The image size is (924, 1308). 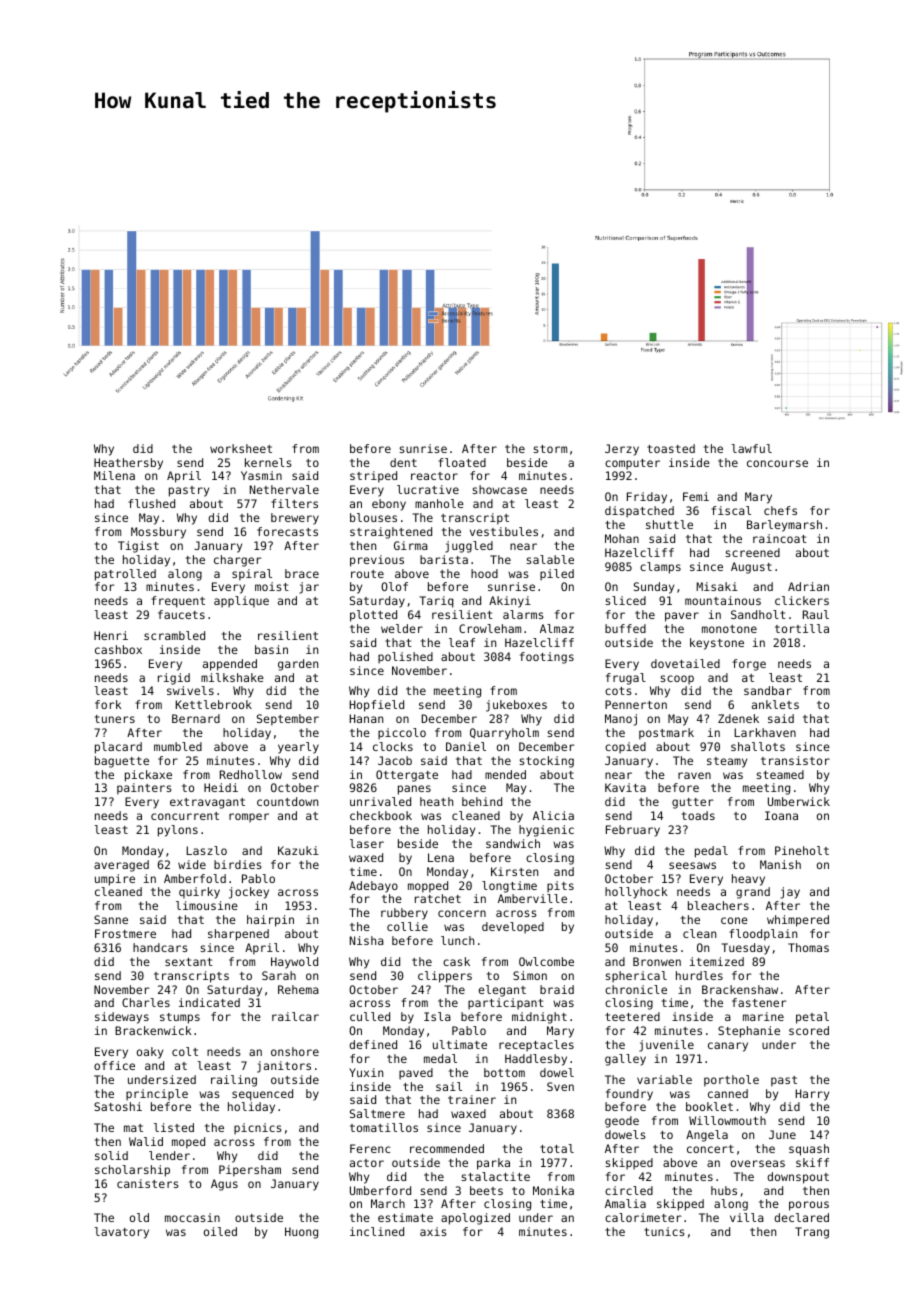 I want to click on Girma, so click(x=411, y=545).
